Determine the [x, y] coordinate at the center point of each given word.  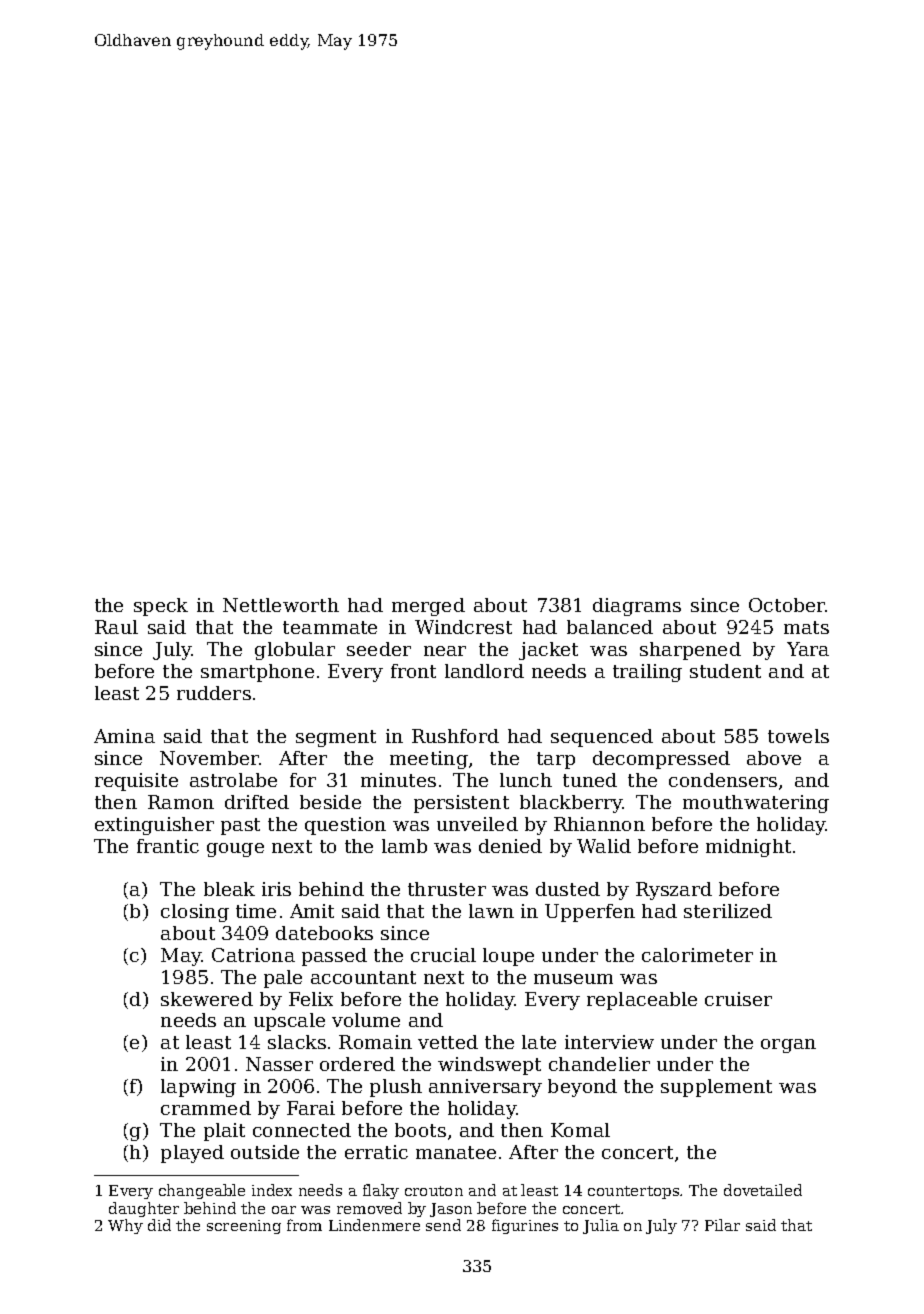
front [413, 671]
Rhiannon [599, 824]
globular [295, 651]
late [539, 1042]
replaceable [642, 1001]
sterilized [728, 911]
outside [265, 1152]
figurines [525, 1226]
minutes [398, 780]
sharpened [690, 651]
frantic [168, 846]
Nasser [279, 1064]
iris [276, 889]
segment [336, 738]
